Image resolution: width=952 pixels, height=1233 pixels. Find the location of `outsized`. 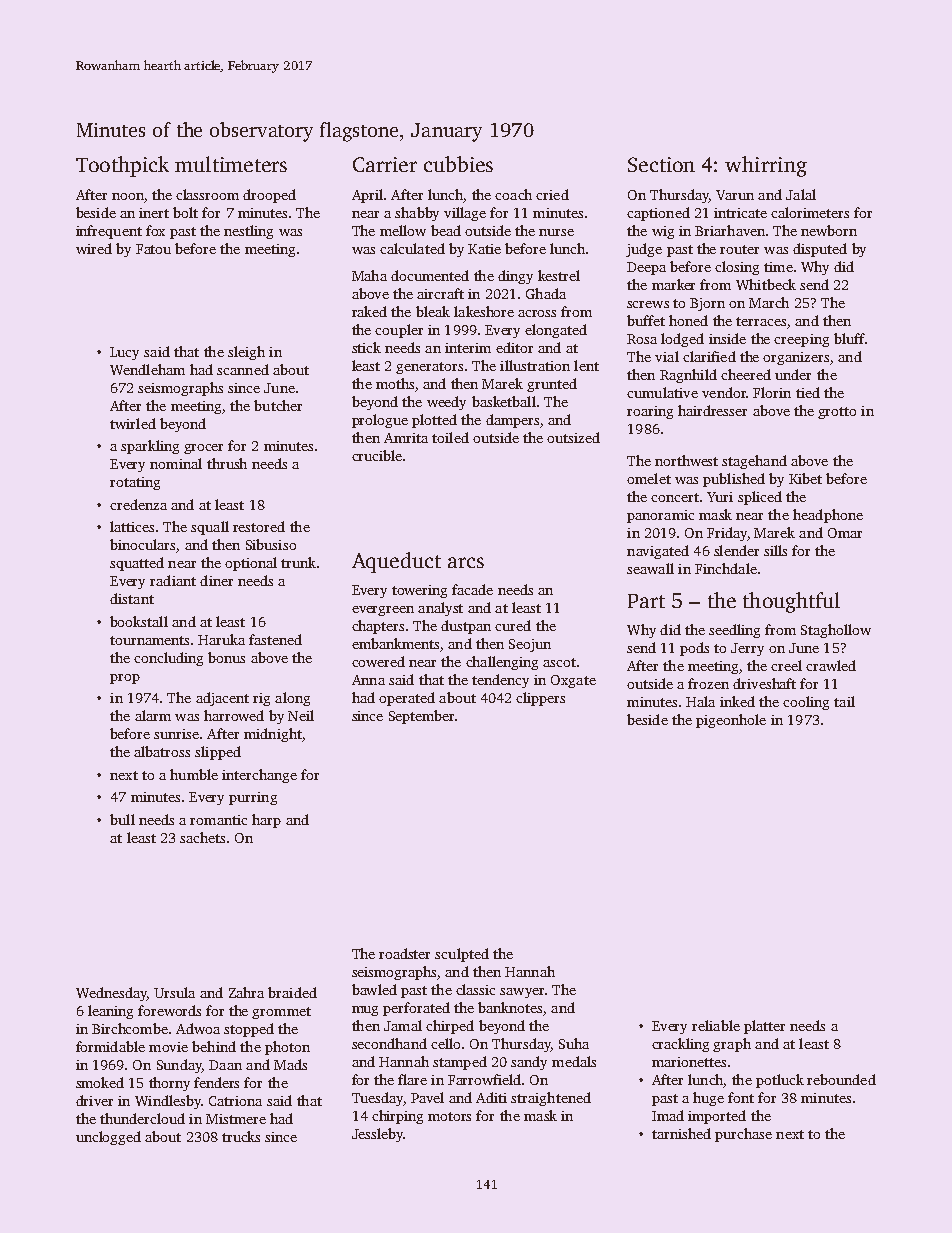

outsized is located at coordinates (573, 437).
